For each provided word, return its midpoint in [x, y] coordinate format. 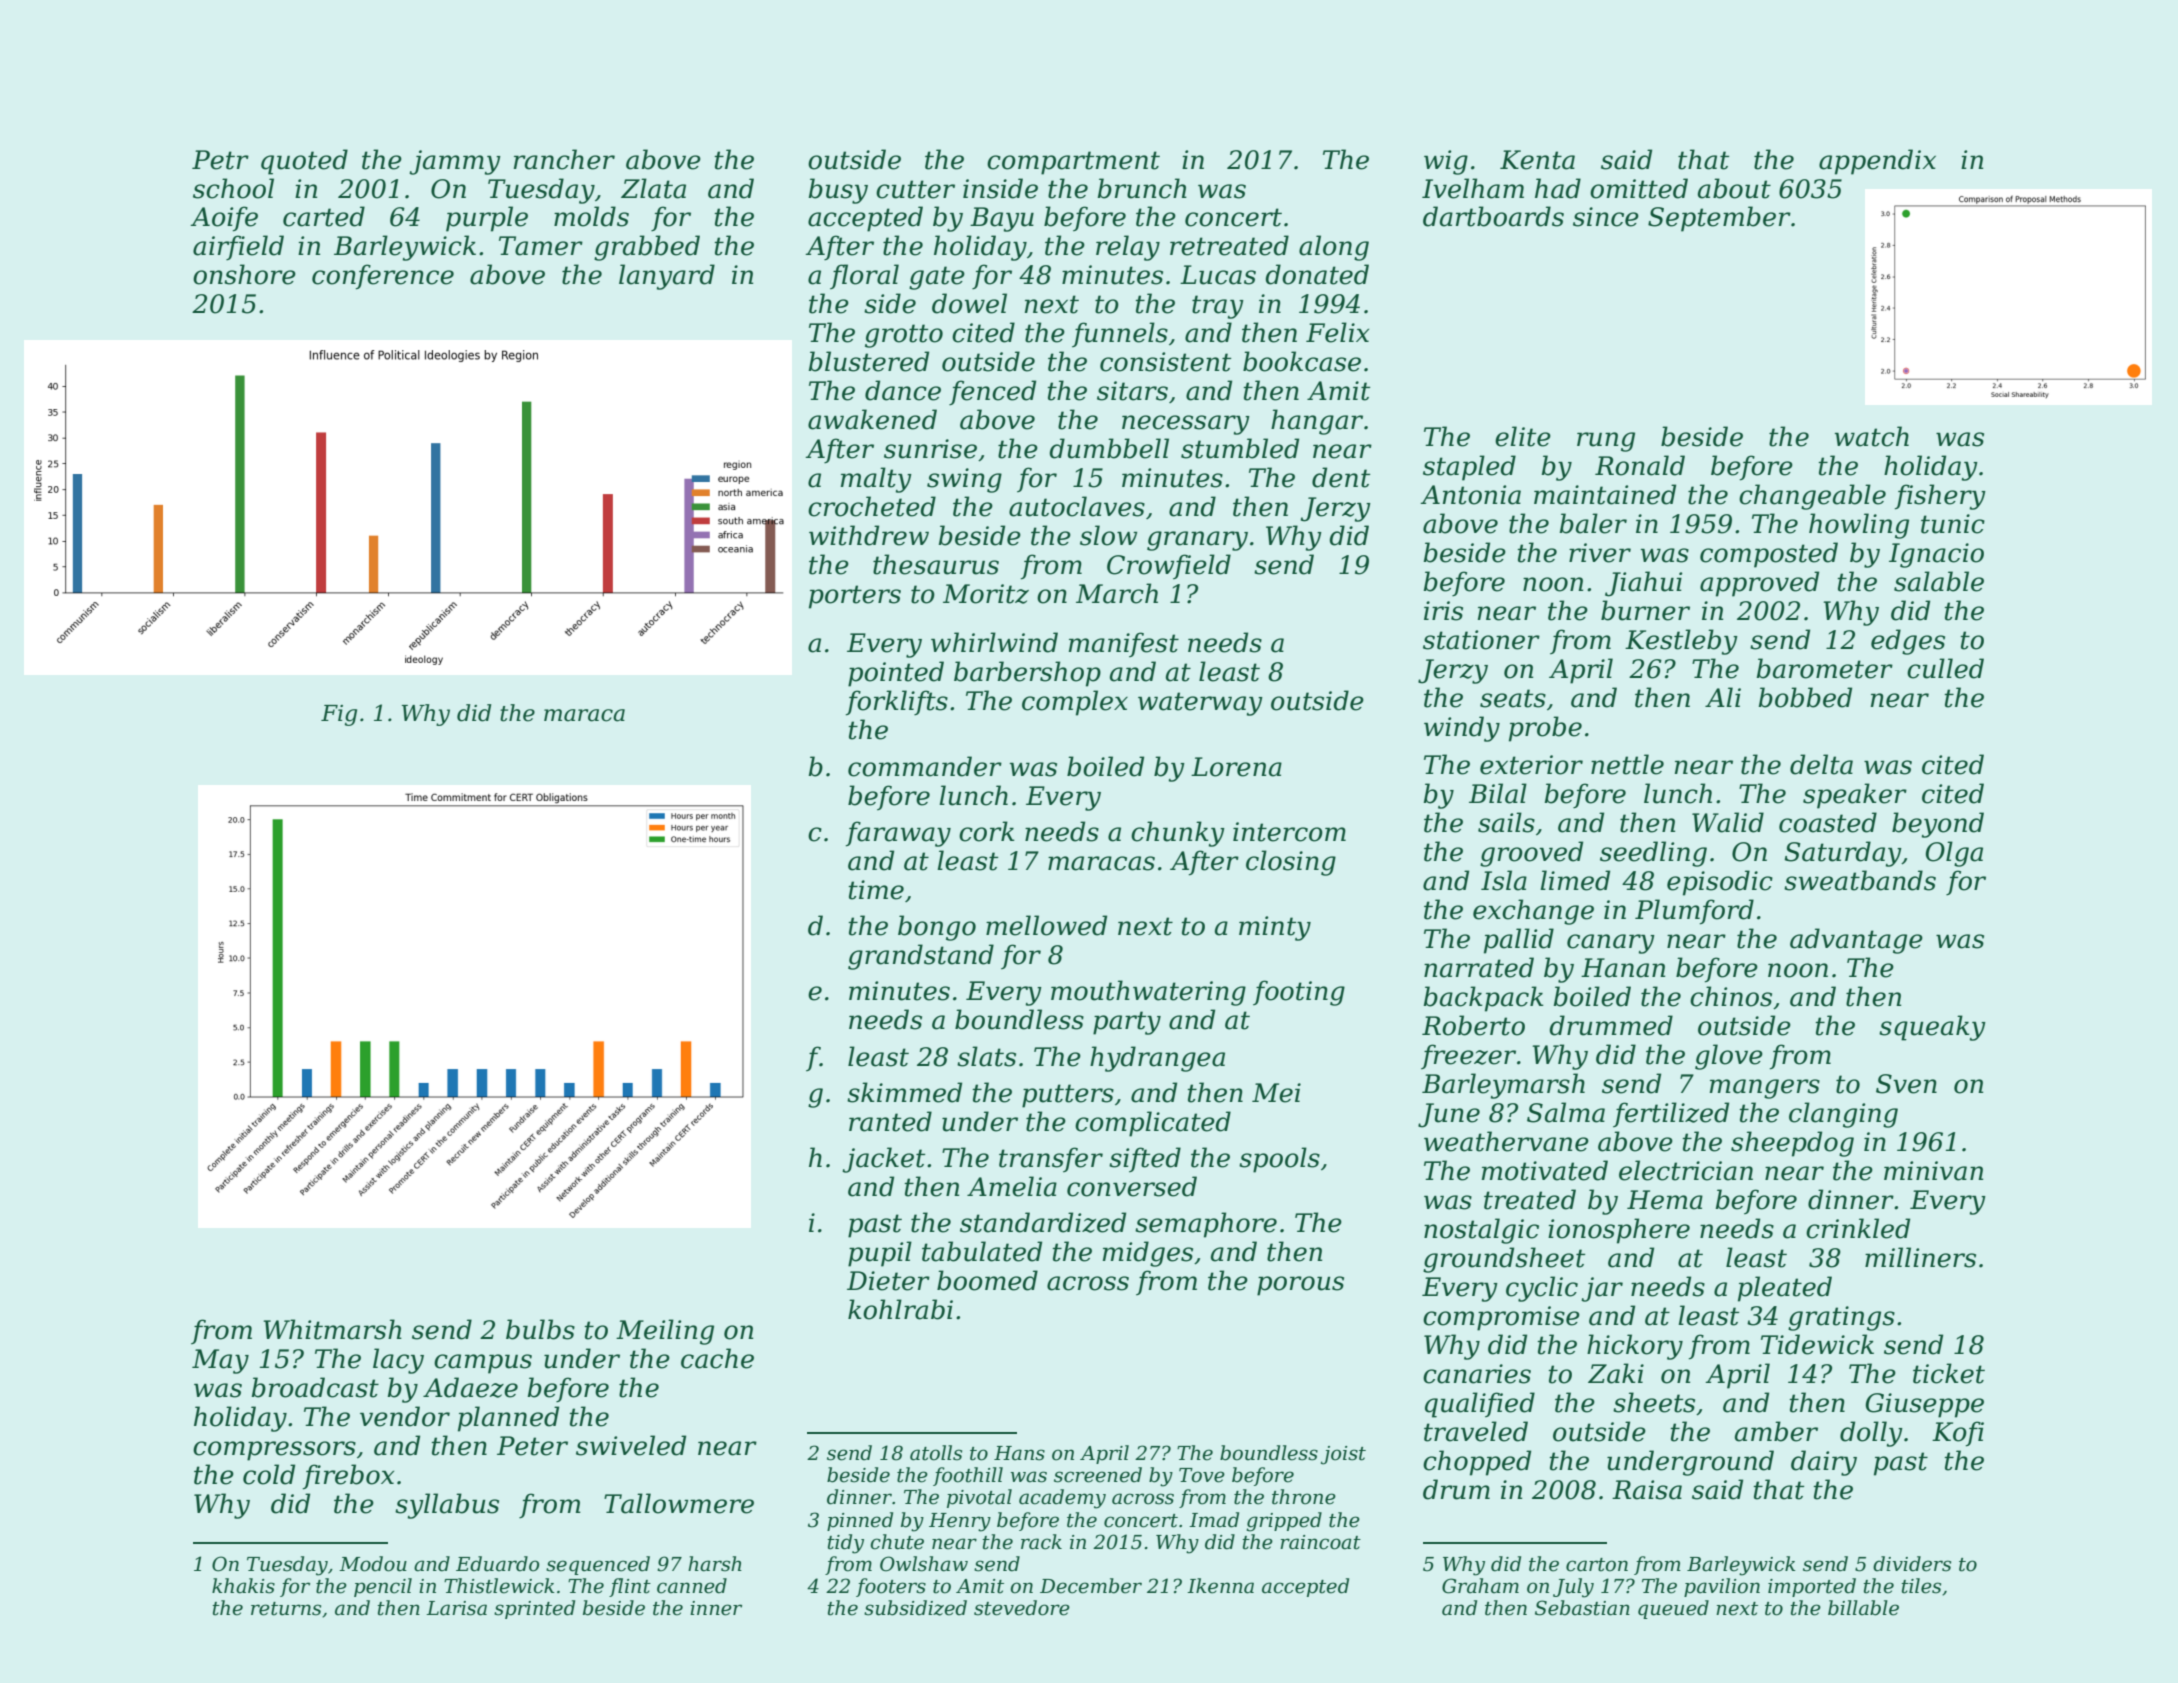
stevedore [1022, 1608]
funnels [1120, 334]
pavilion [1722, 1587]
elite [1523, 436]
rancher [564, 159]
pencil [383, 1587]
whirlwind [994, 642]
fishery [1940, 497]
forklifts [897, 703]
